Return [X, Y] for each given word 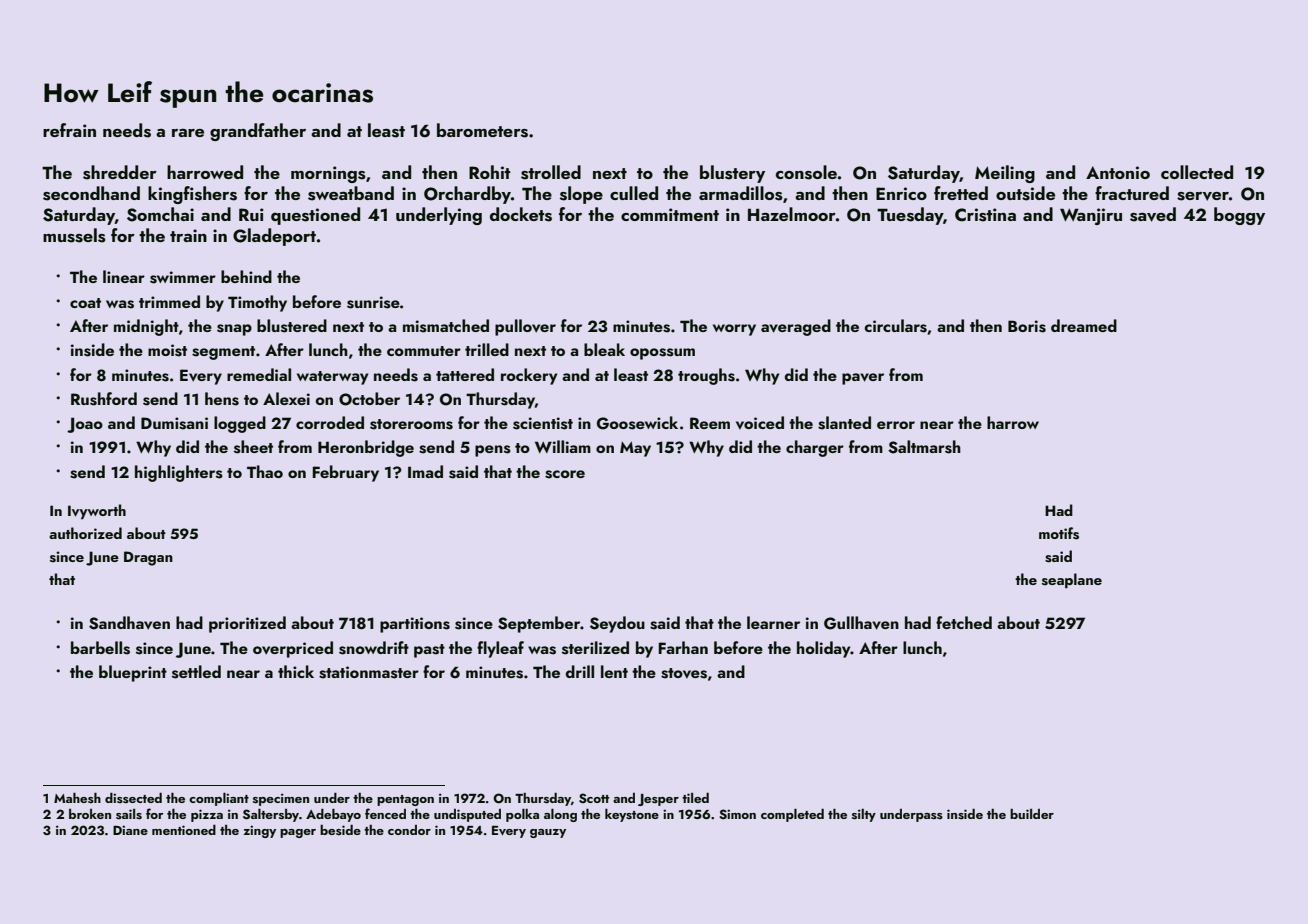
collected [1197, 172]
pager [298, 833]
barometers [482, 130]
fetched [964, 622]
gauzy [548, 833]
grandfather [258, 132]
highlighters [179, 473]
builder [1032, 814]
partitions [415, 625]
